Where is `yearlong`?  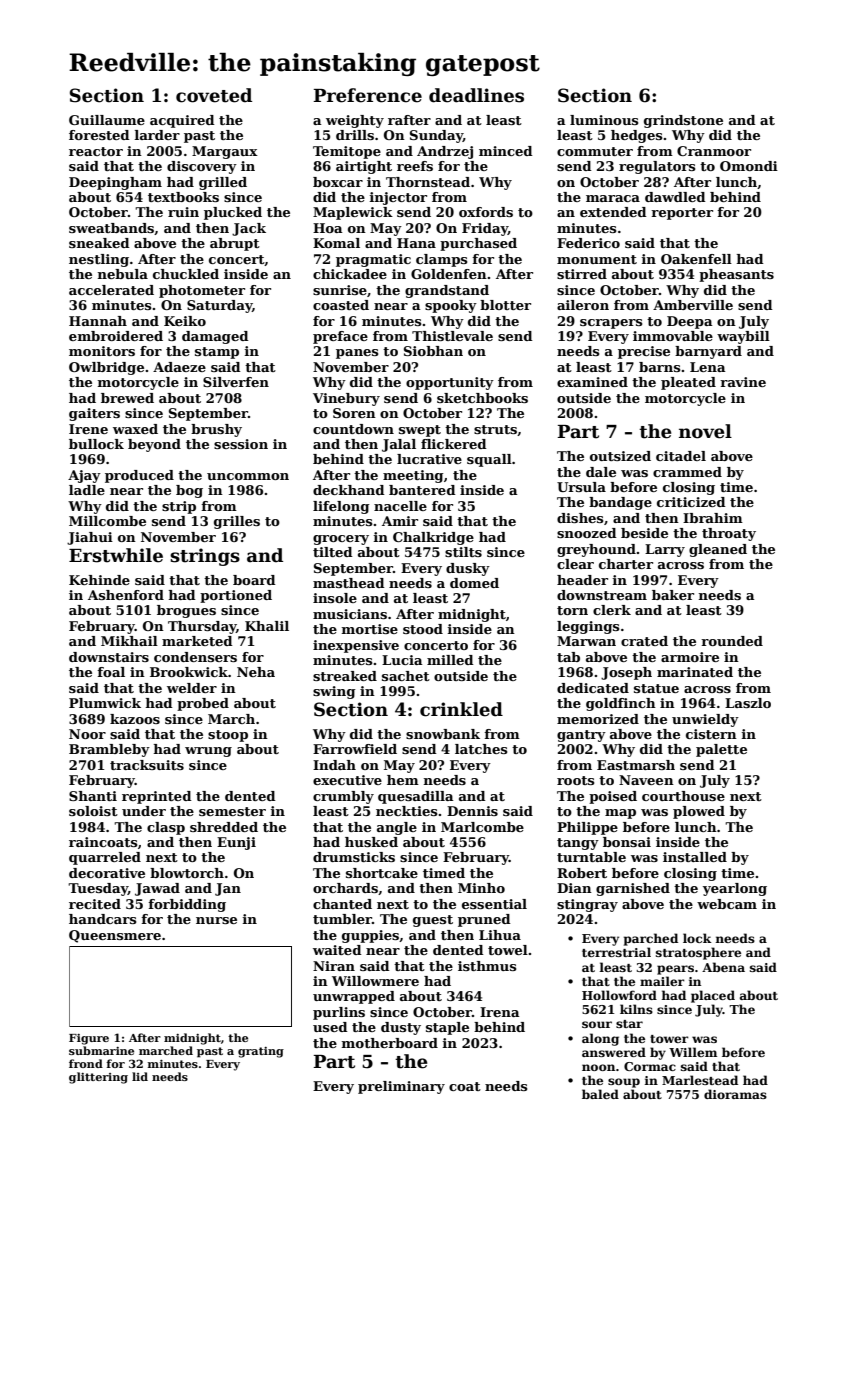
yearlong is located at coordinates (735, 889).
